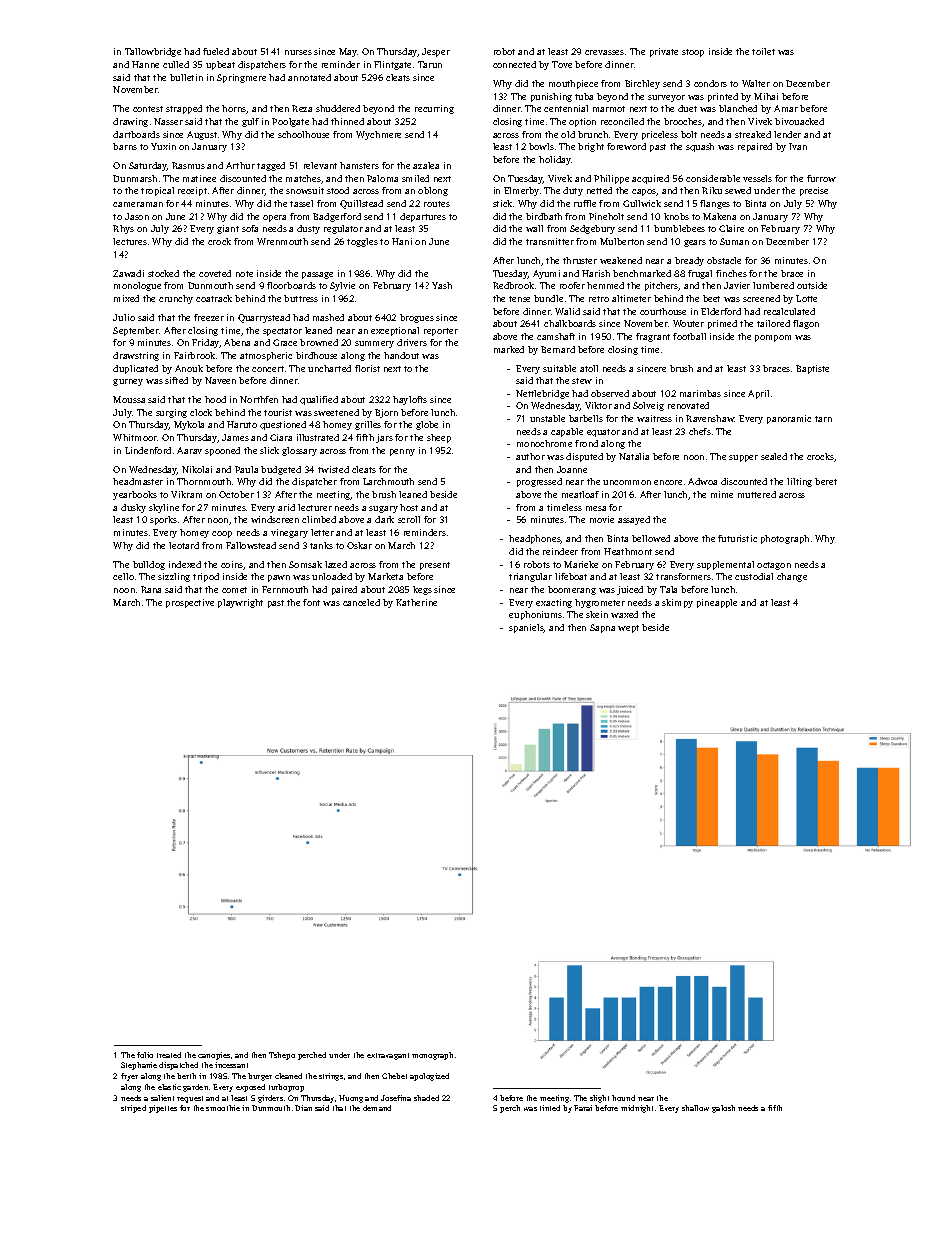 The width and height of the screenshot is (952, 1233). I want to click on Moussa, so click(129, 399).
